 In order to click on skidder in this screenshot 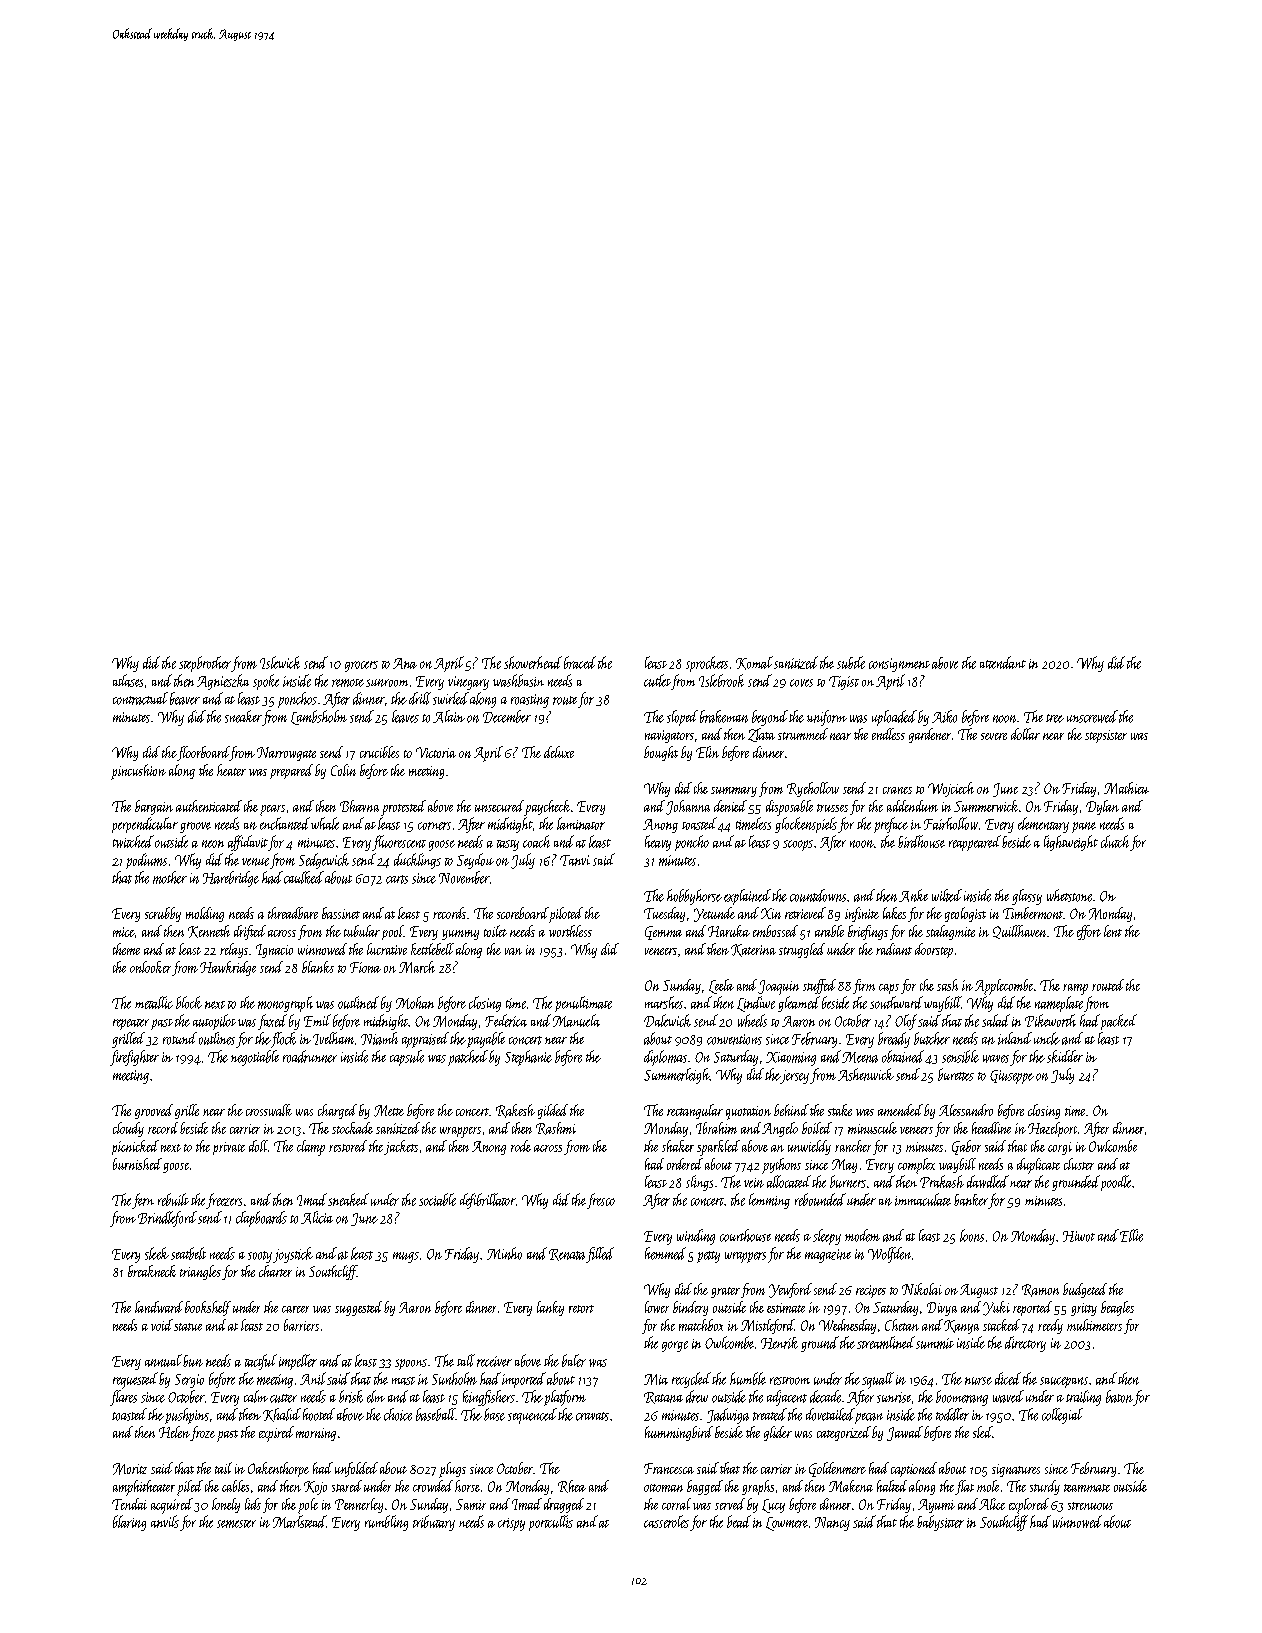, I will do `click(1065, 1056)`.
